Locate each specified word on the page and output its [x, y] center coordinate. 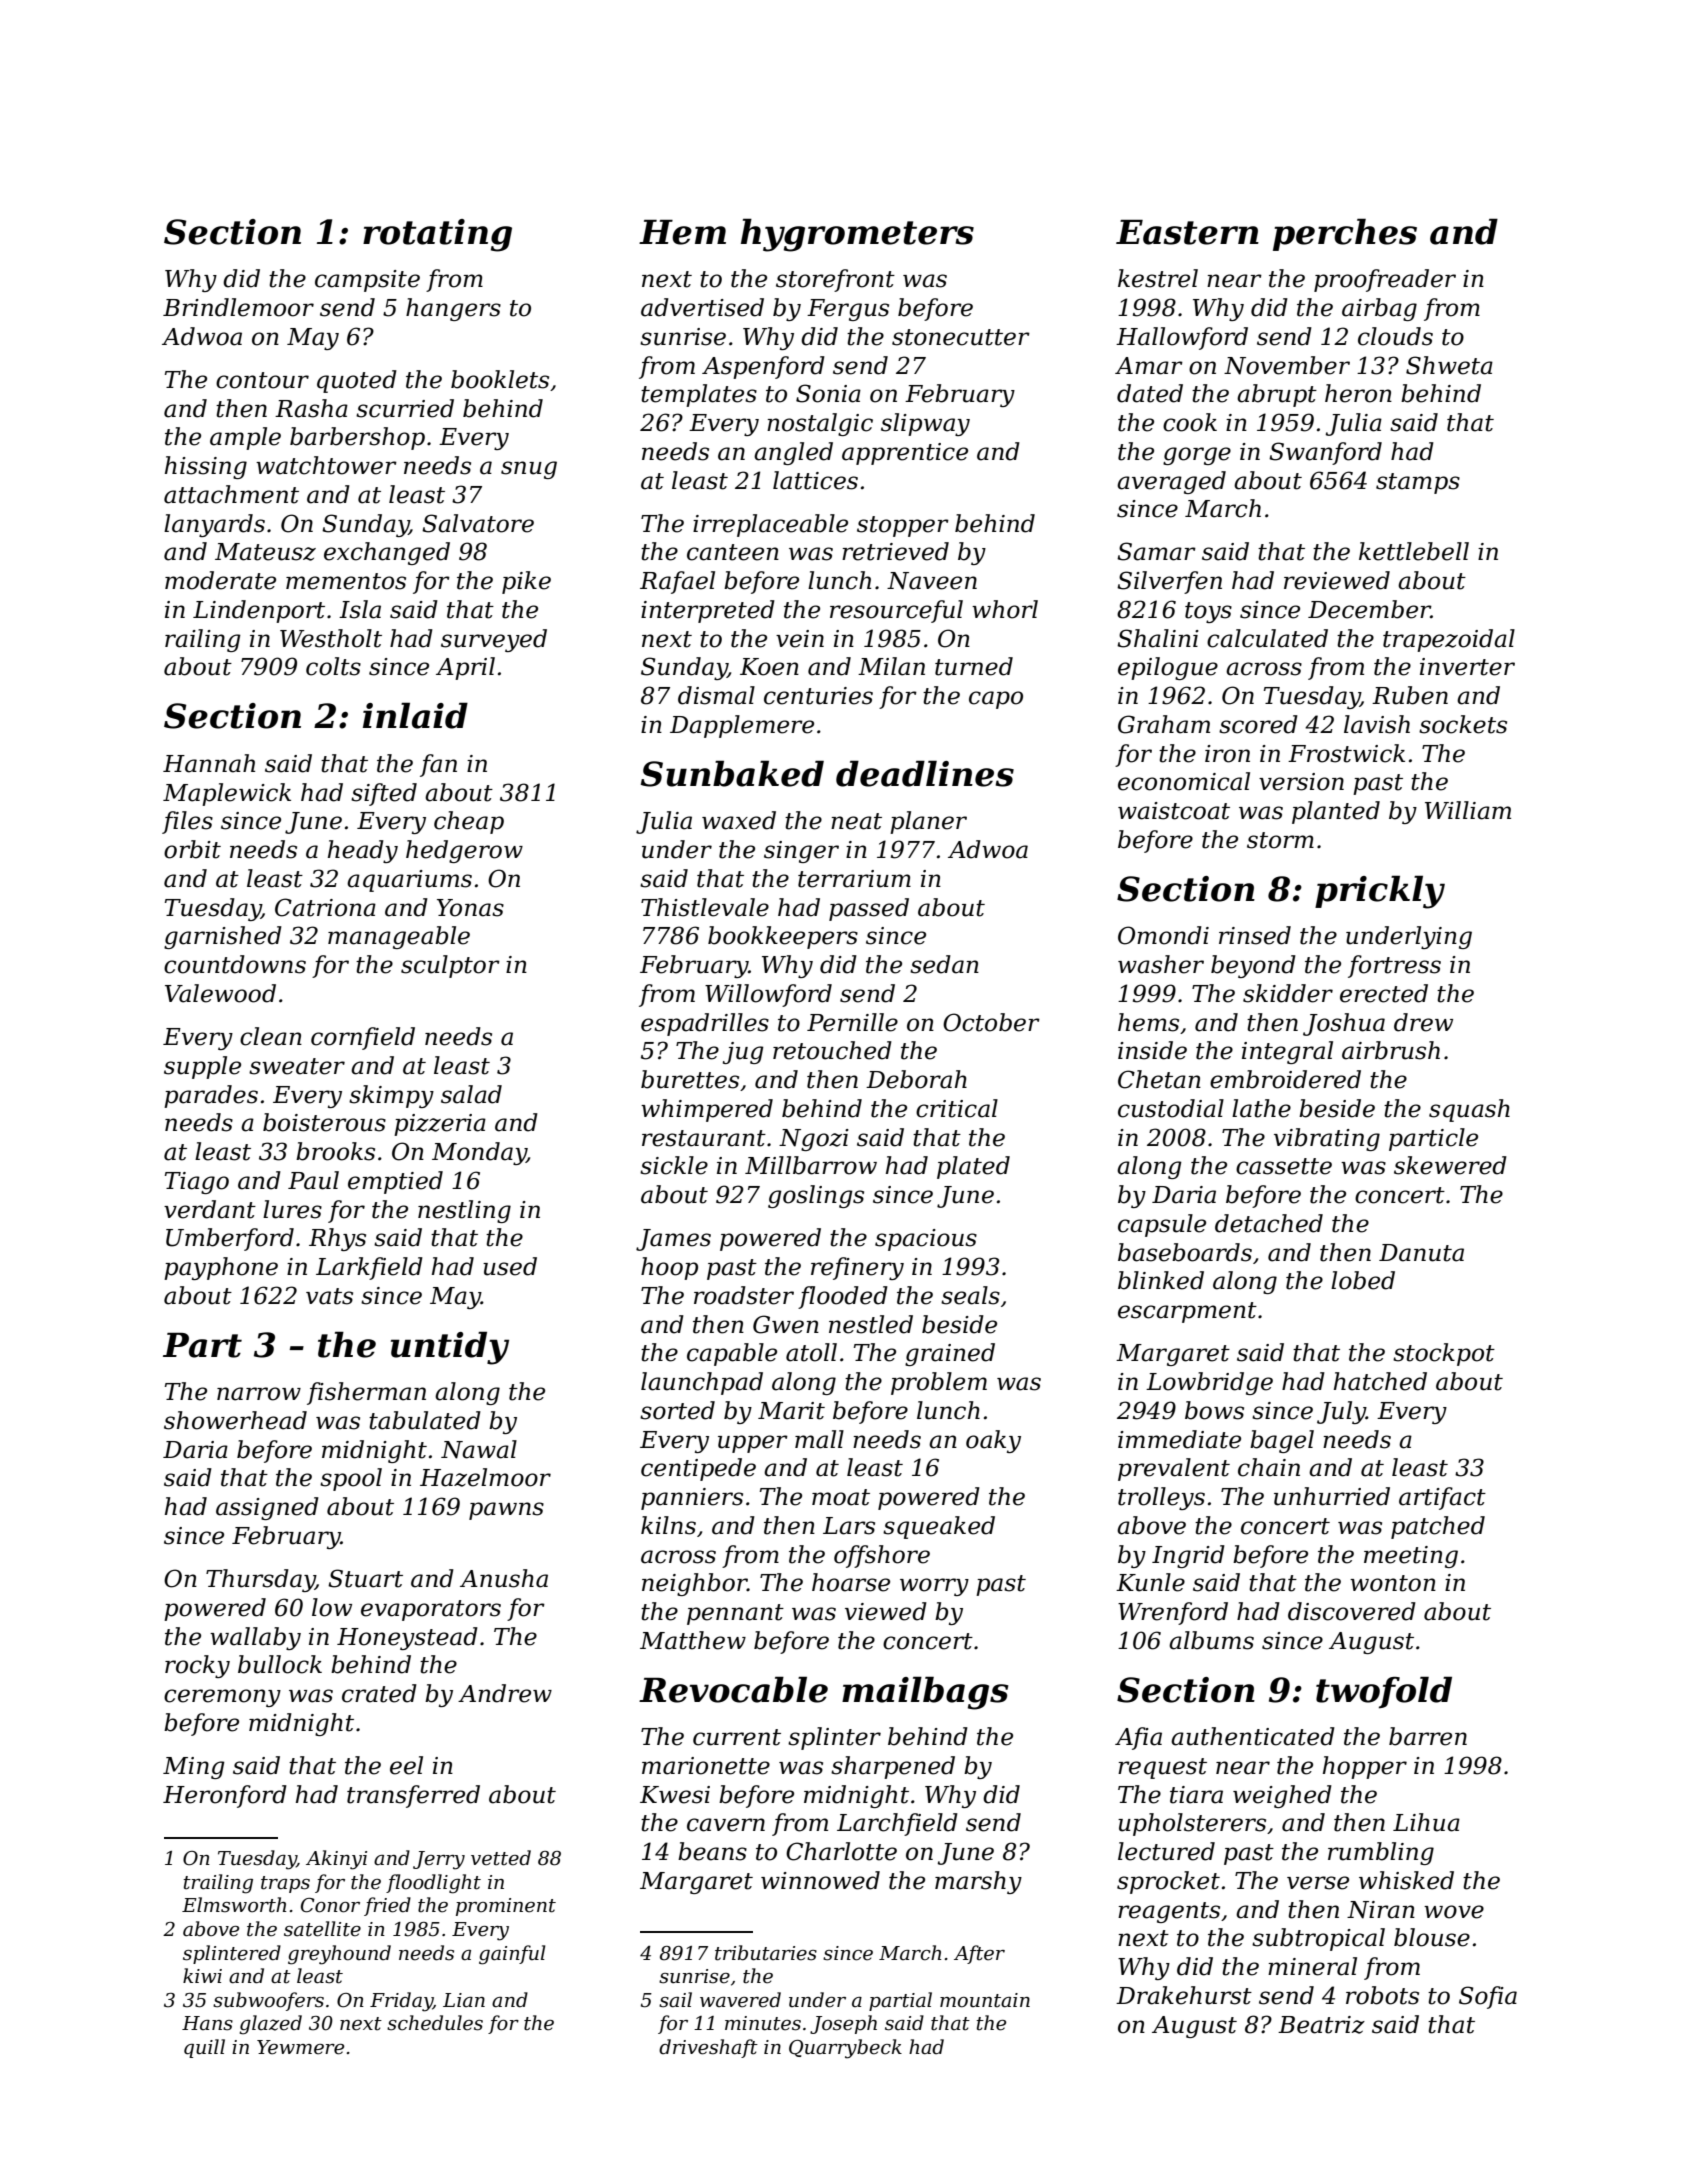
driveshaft [708, 2048]
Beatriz [1321, 2025]
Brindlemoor [238, 307]
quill [204, 2048]
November [1287, 365]
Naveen [932, 581]
